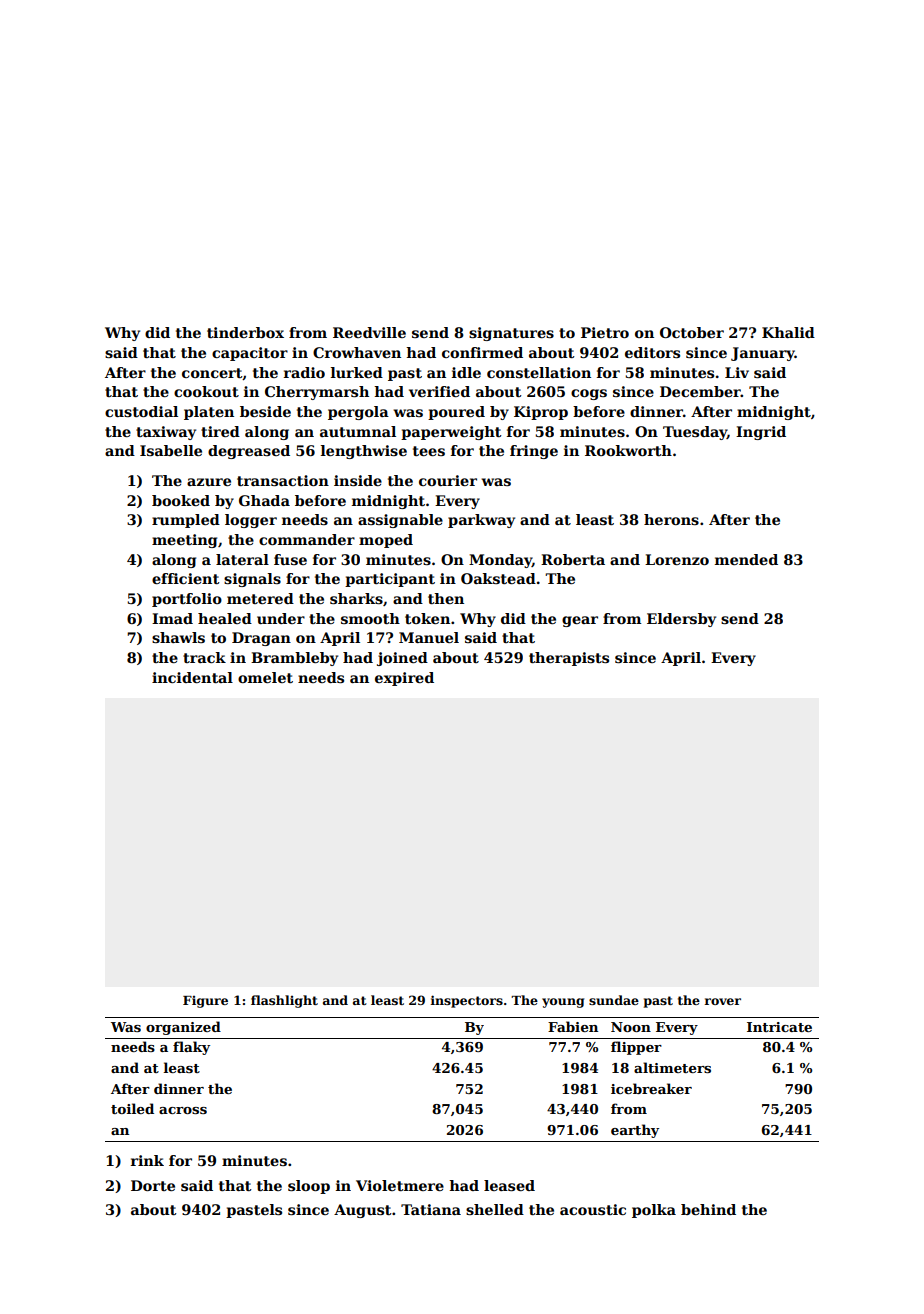  What do you see at coordinates (681, 620) in the image?
I see `Eldersby` at bounding box center [681, 620].
